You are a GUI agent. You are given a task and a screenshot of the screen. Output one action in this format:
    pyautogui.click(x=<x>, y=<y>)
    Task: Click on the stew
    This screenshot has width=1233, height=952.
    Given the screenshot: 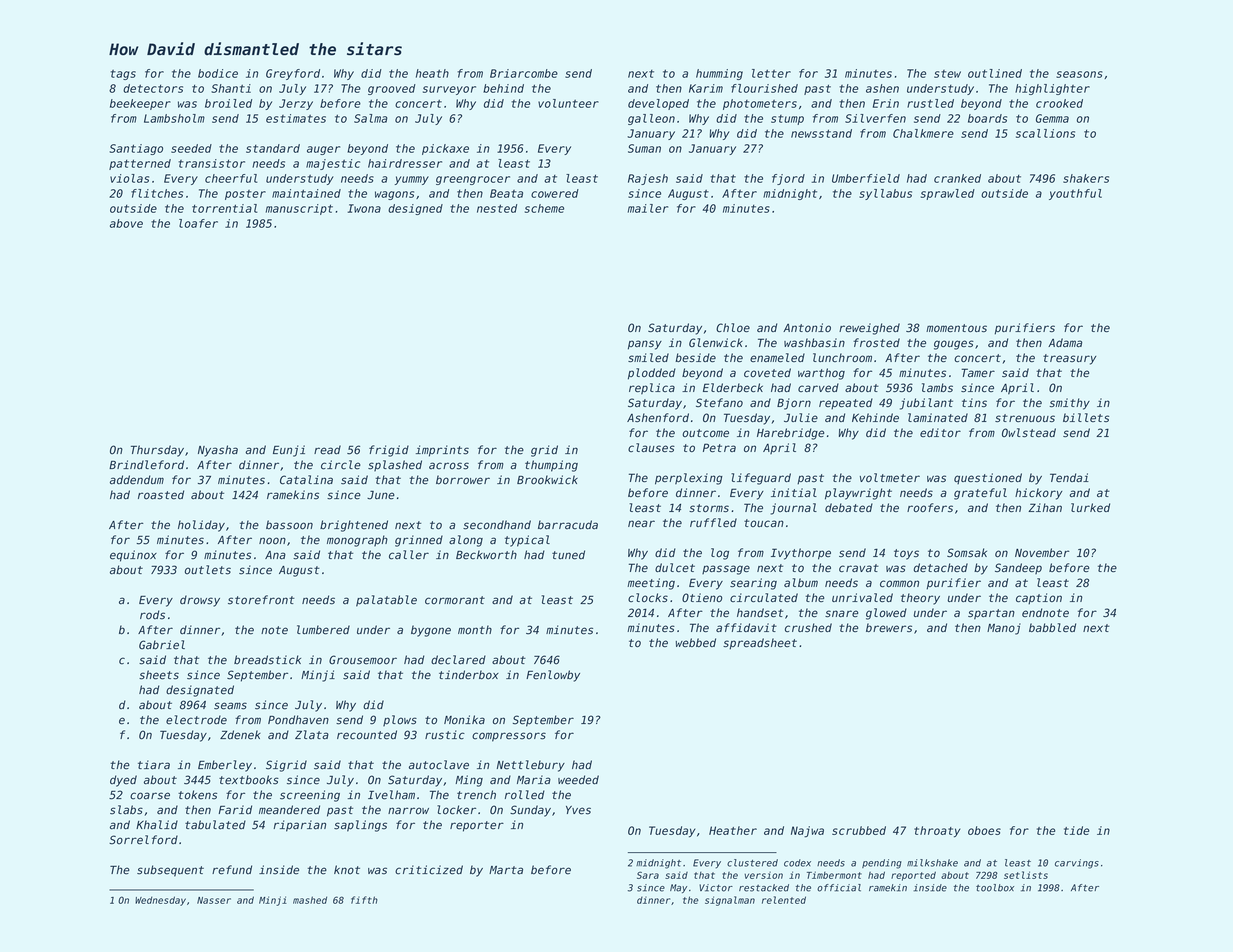 What is the action you would take?
    pyautogui.click(x=947, y=74)
